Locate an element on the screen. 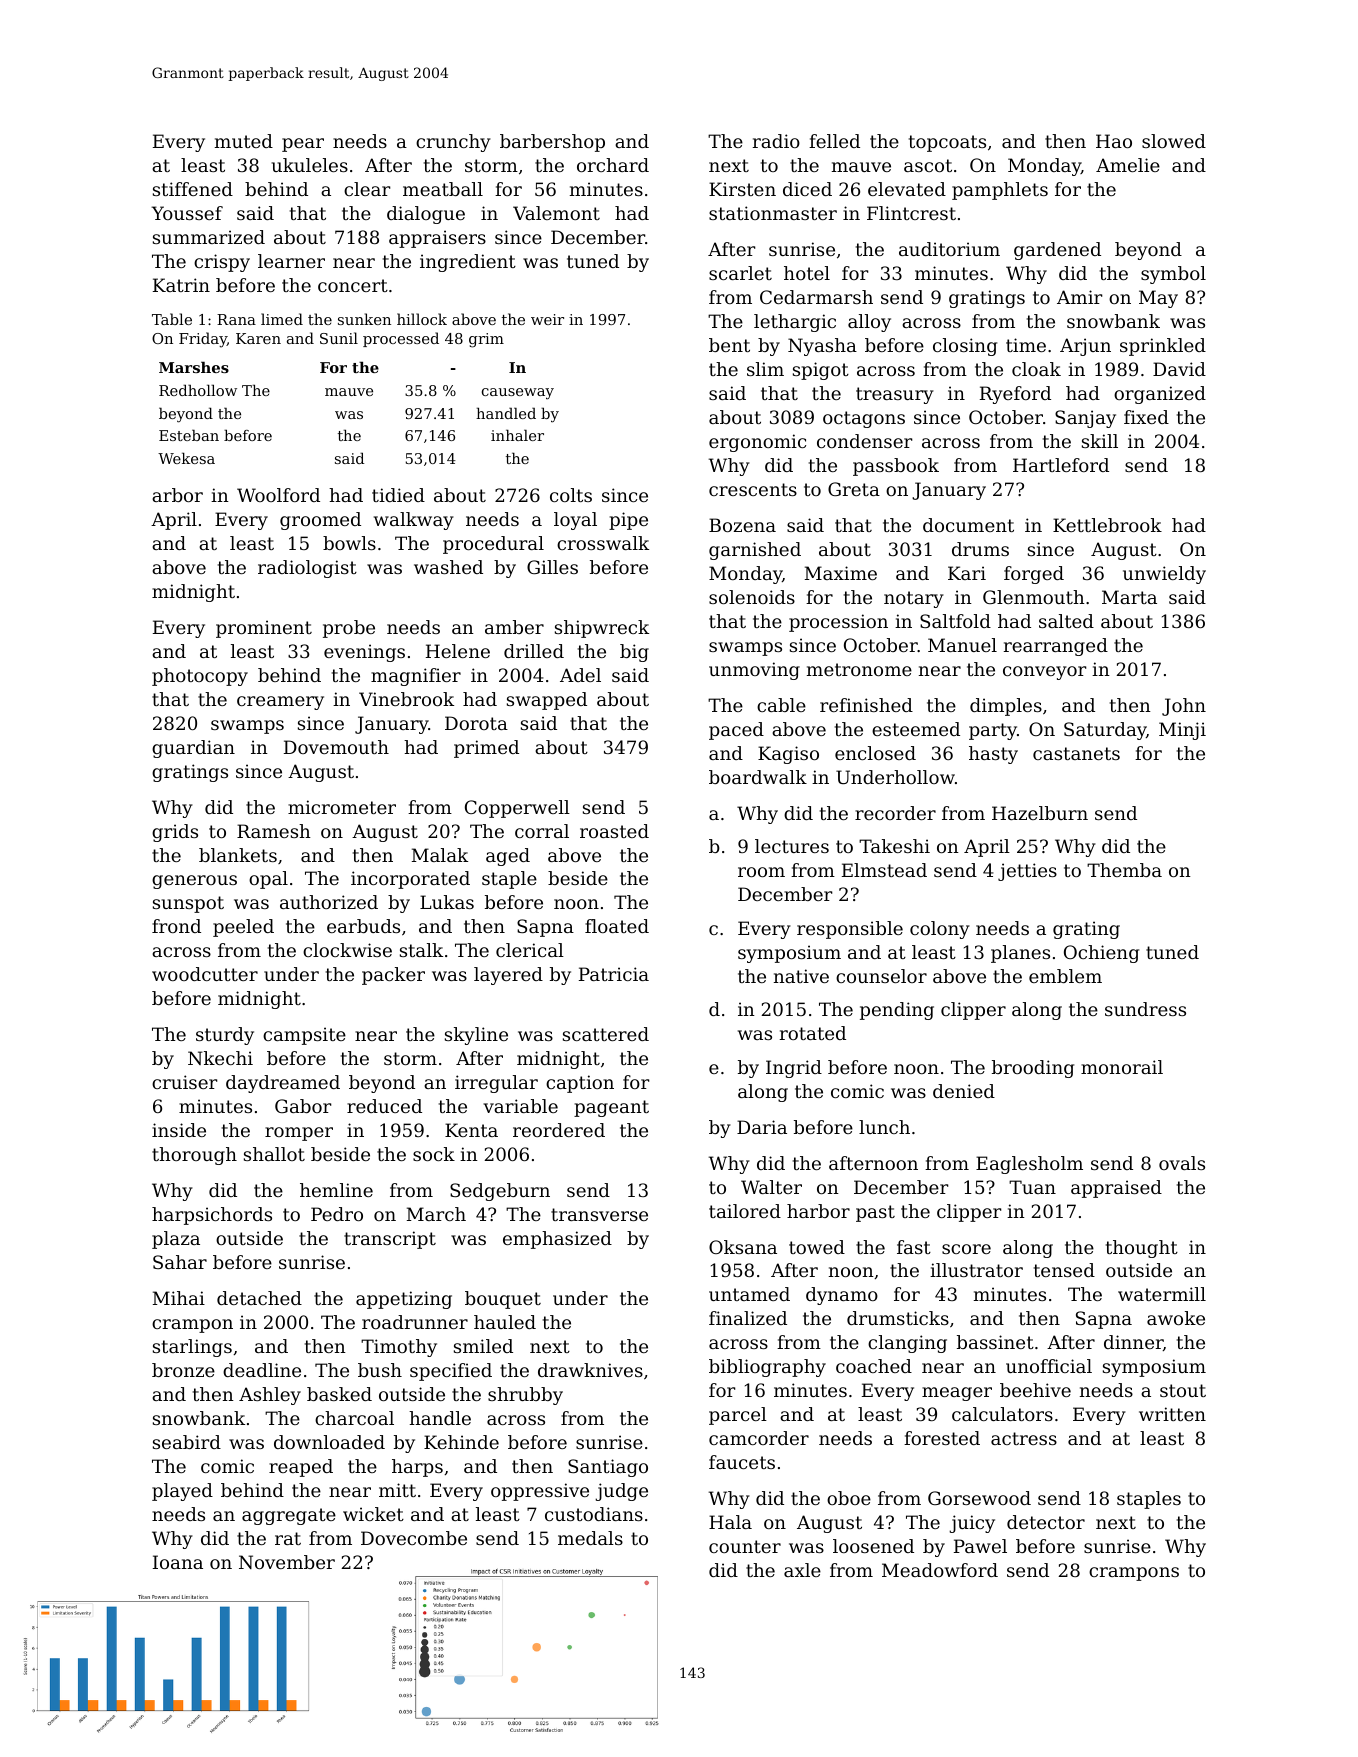  Santiago is located at coordinates (608, 1468).
